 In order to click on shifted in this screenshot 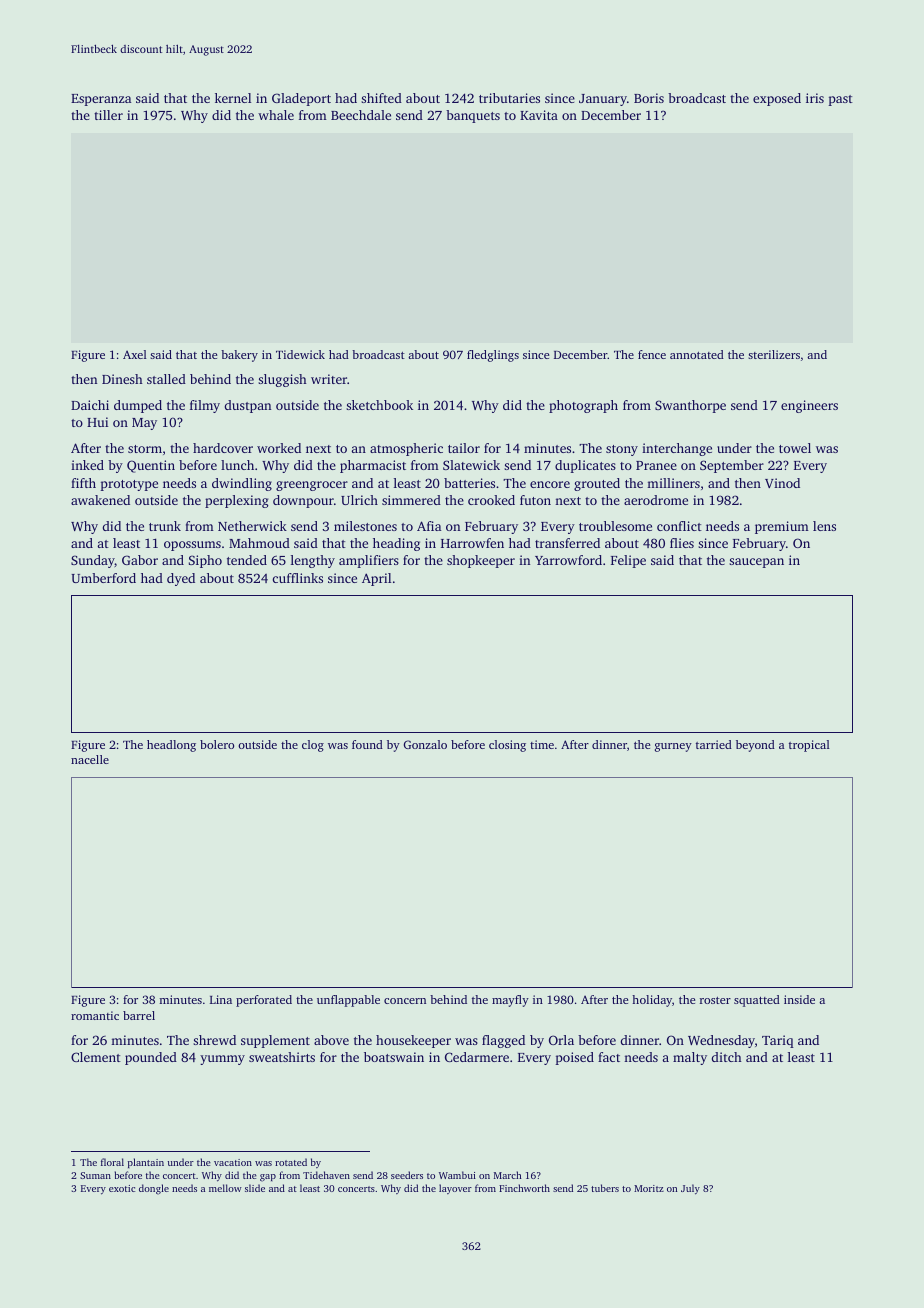, I will do `click(381, 98)`.
